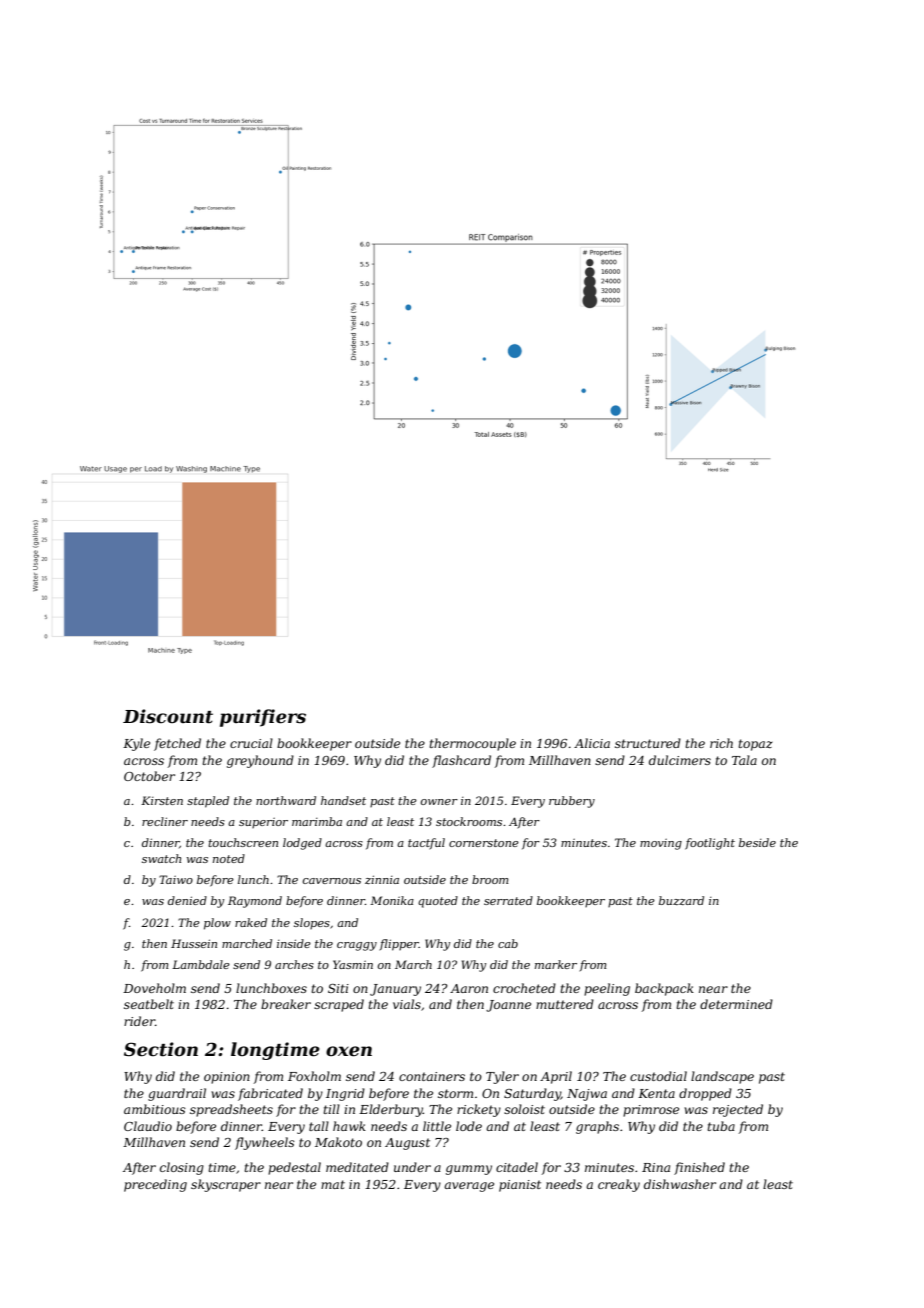 Image resolution: width=924 pixels, height=1308 pixels. I want to click on rich, so click(721, 743).
